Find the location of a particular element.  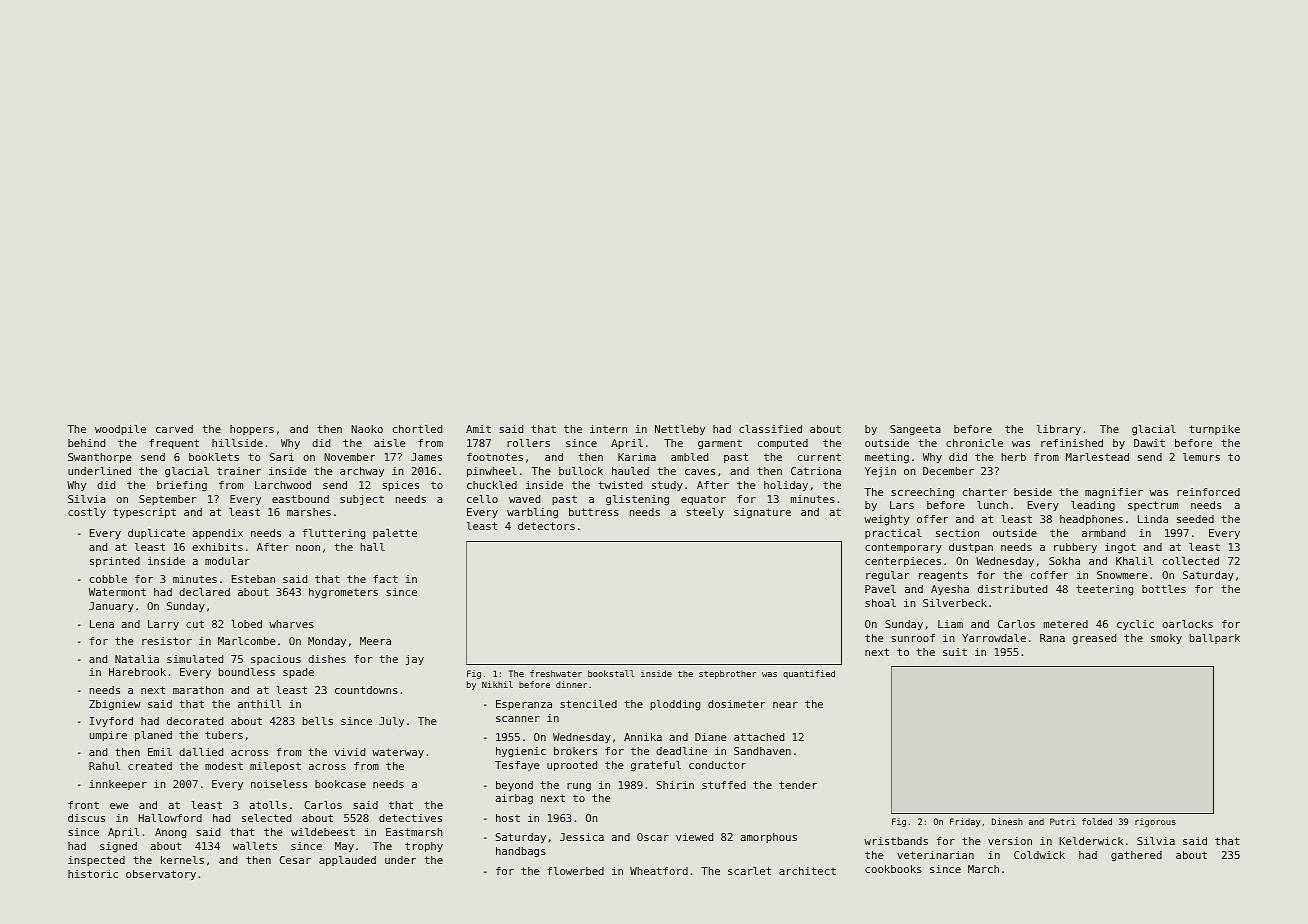

wharves is located at coordinates (291, 624).
